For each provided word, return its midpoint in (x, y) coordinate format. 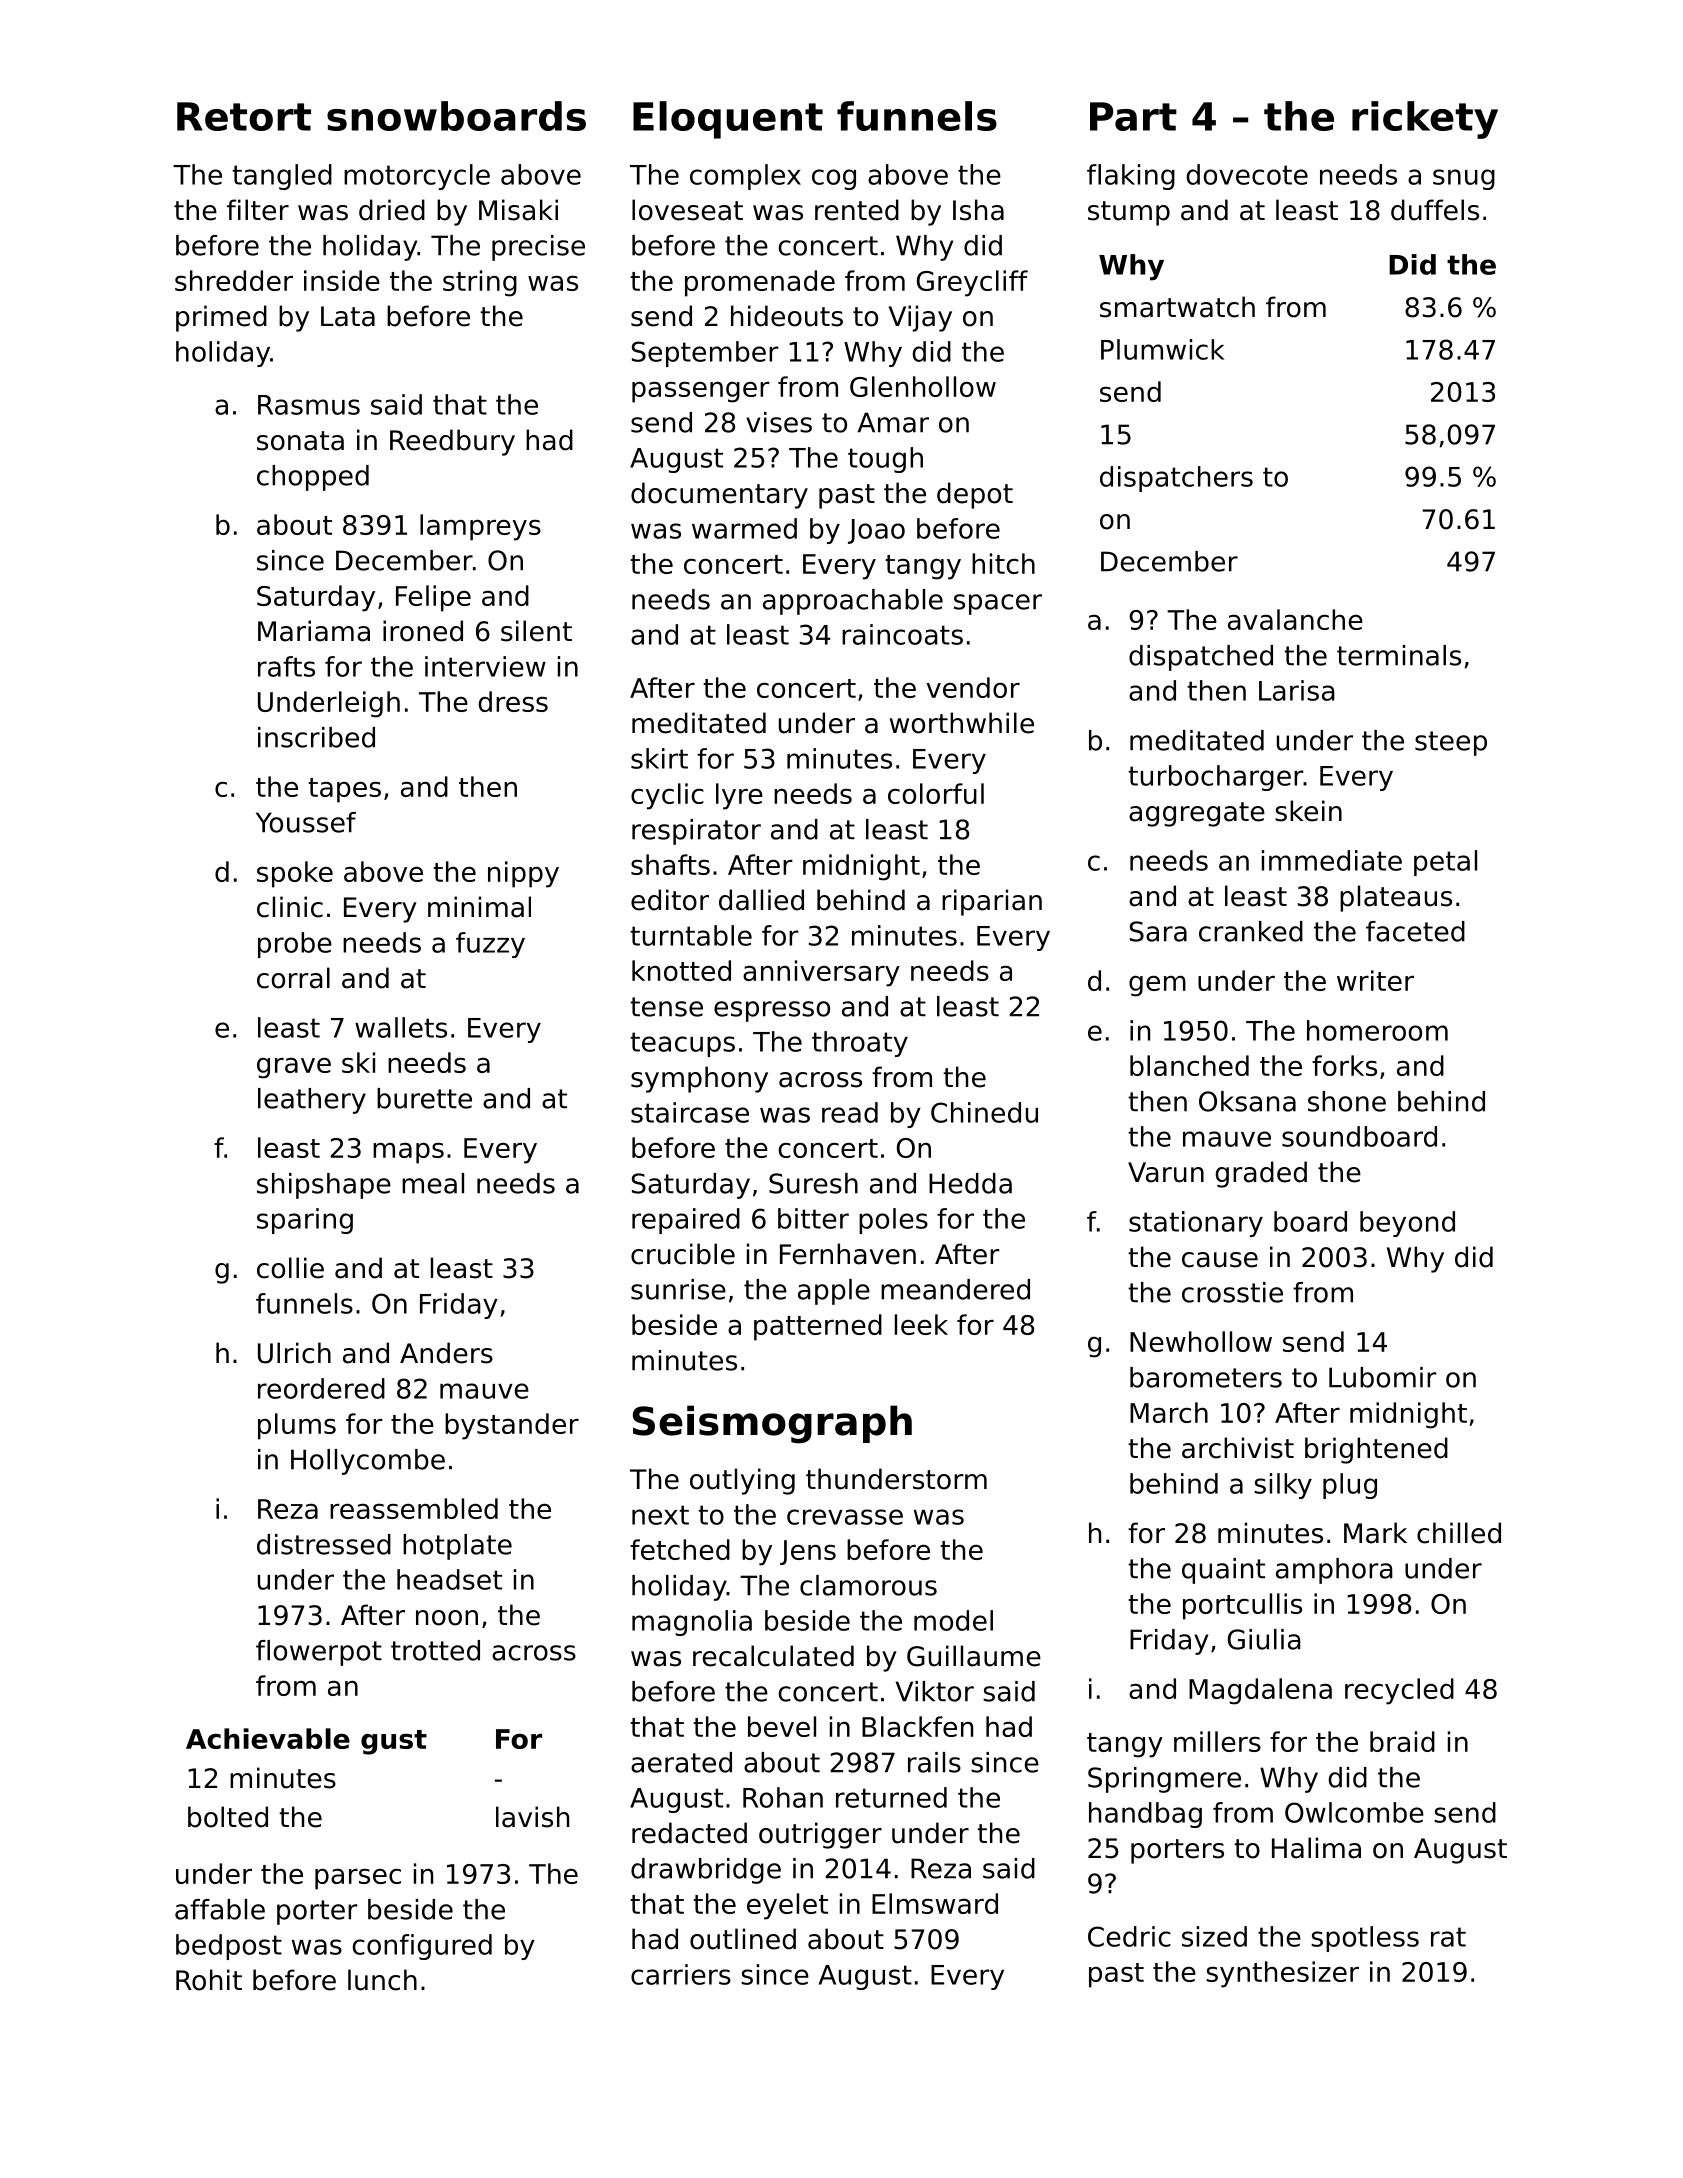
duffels (1435, 210)
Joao (876, 531)
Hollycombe (368, 1462)
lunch (382, 1980)
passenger (701, 392)
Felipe (433, 598)
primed (221, 318)
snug (1464, 179)
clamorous (868, 1585)
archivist (1238, 1448)
